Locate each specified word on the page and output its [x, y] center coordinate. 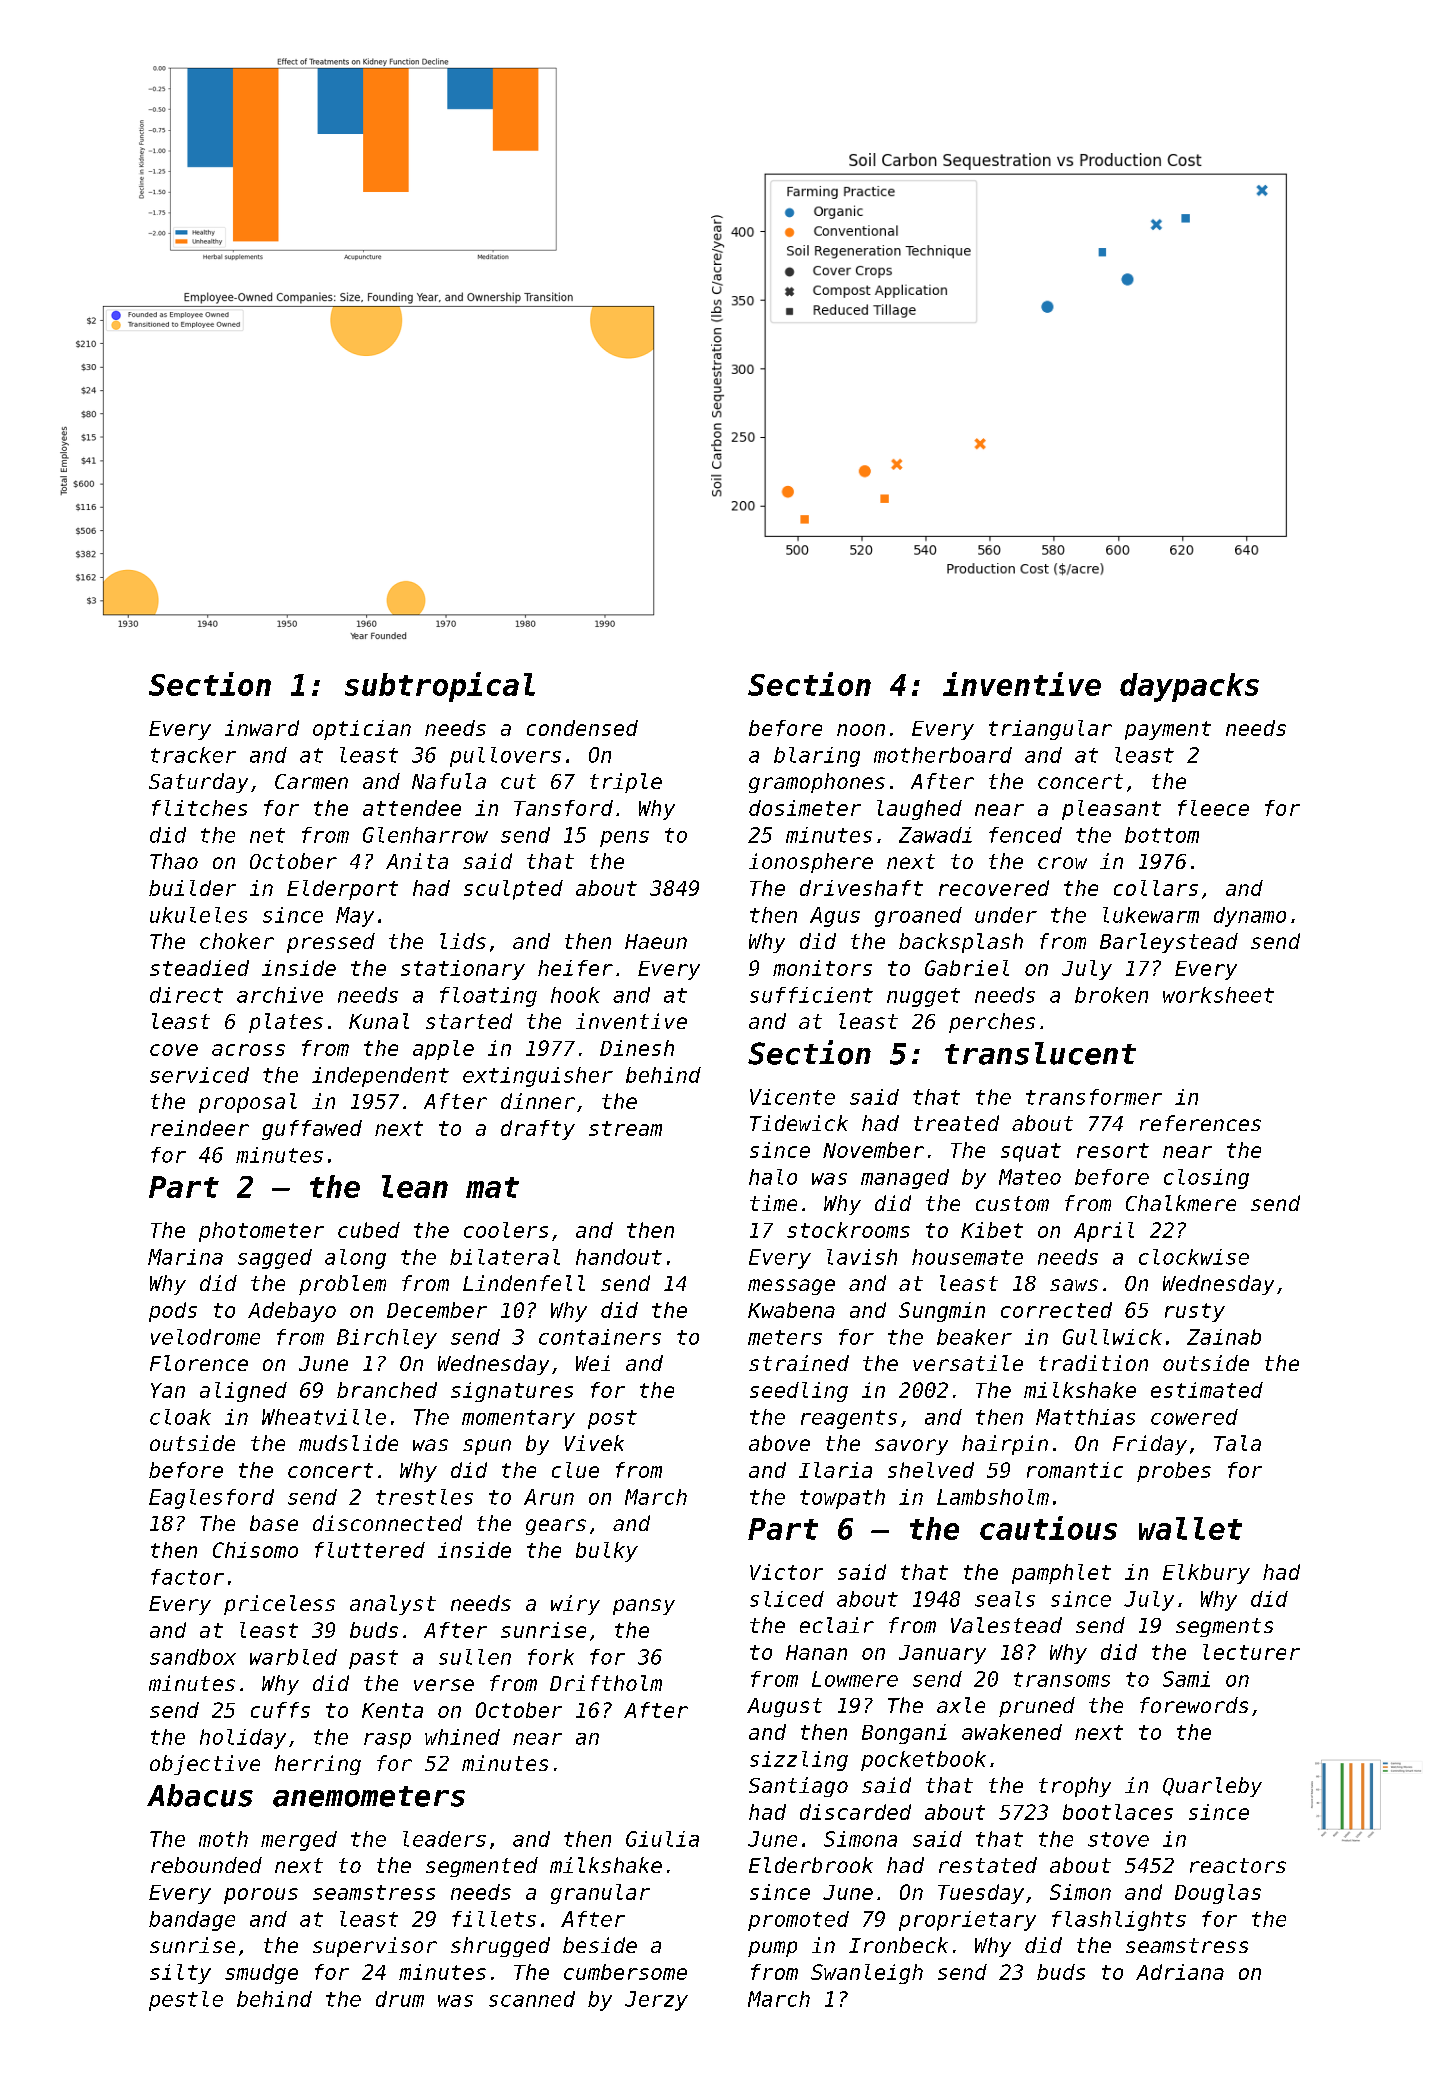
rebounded [206, 1865]
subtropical [440, 687]
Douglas [1218, 1894]
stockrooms [848, 1230]
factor [187, 1577]
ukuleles [198, 915]
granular [600, 1894]
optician [362, 730]
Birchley [387, 1339]
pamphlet [1061, 1574]
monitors [822, 968]
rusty [1195, 1312]
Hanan [816, 1652]
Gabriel [967, 968]
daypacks [1189, 687]
